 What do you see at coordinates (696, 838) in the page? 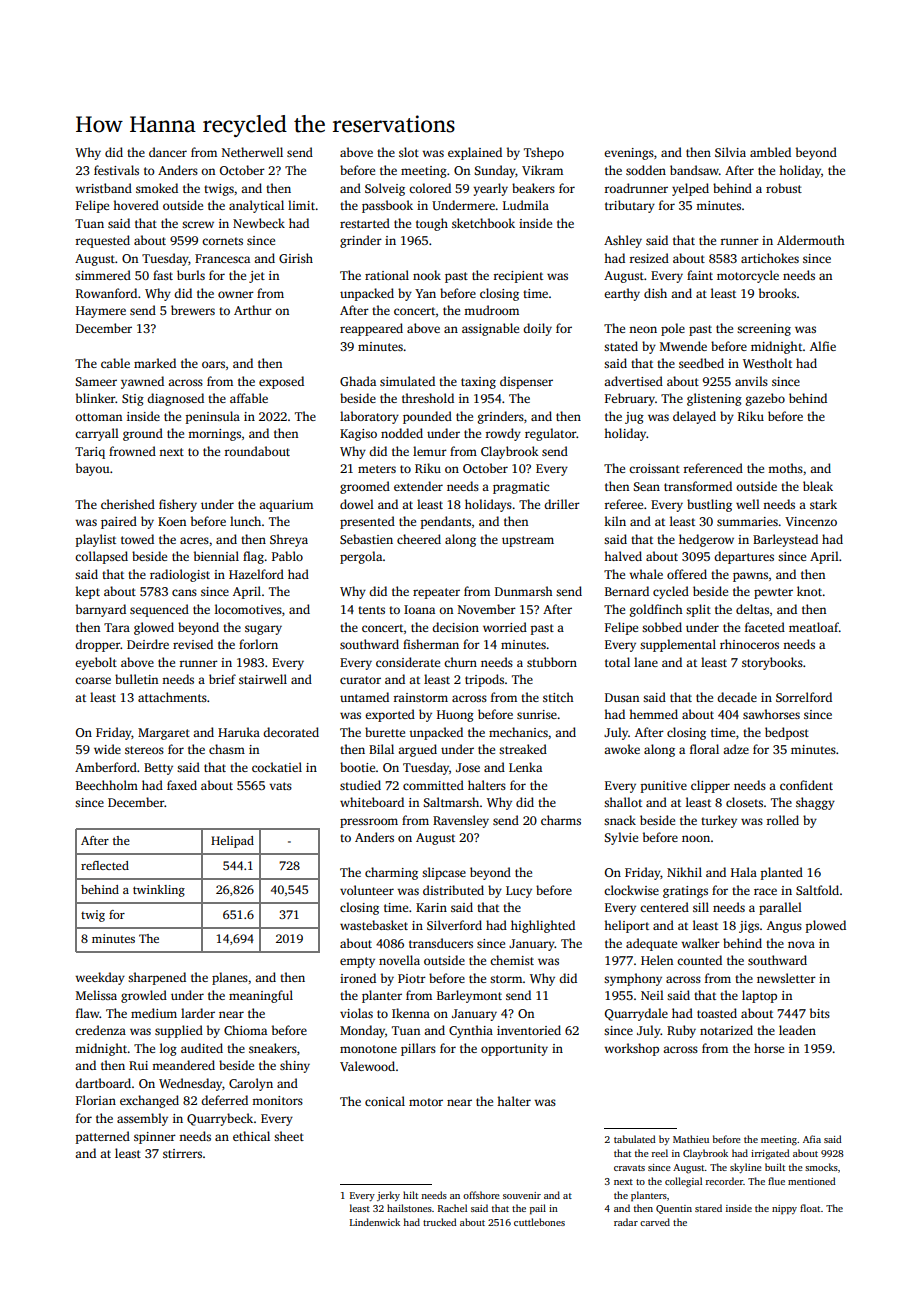
I see `noon` at bounding box center [696, 838].
